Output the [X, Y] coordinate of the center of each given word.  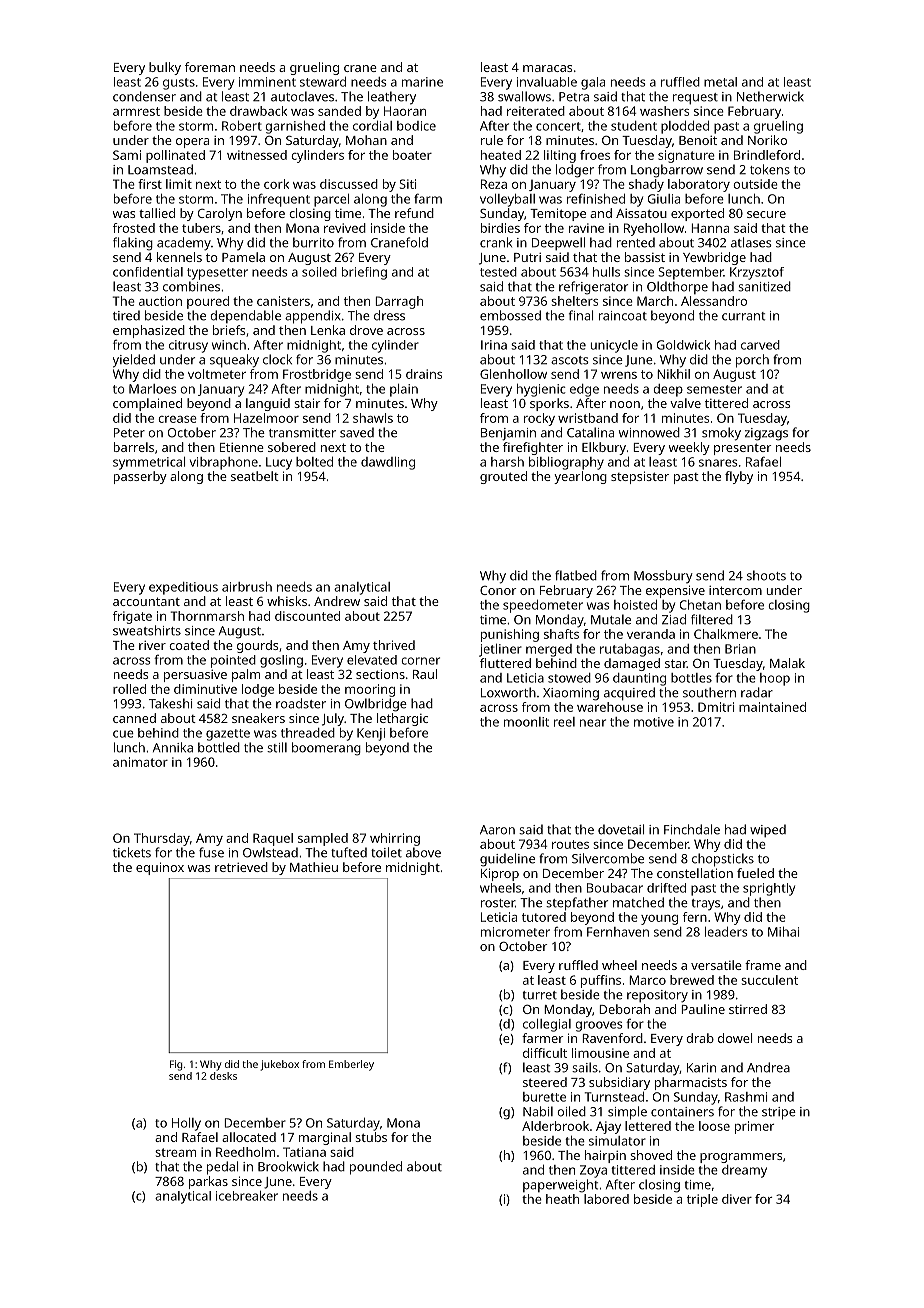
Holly [186, 1124]
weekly [689, 448]
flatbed [576, 575]
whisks [287, 601]
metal [720, 82]
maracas [547, 68]
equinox [160, 868]
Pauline [703, 1009]
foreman [210, 67]
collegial [547, 1025]
